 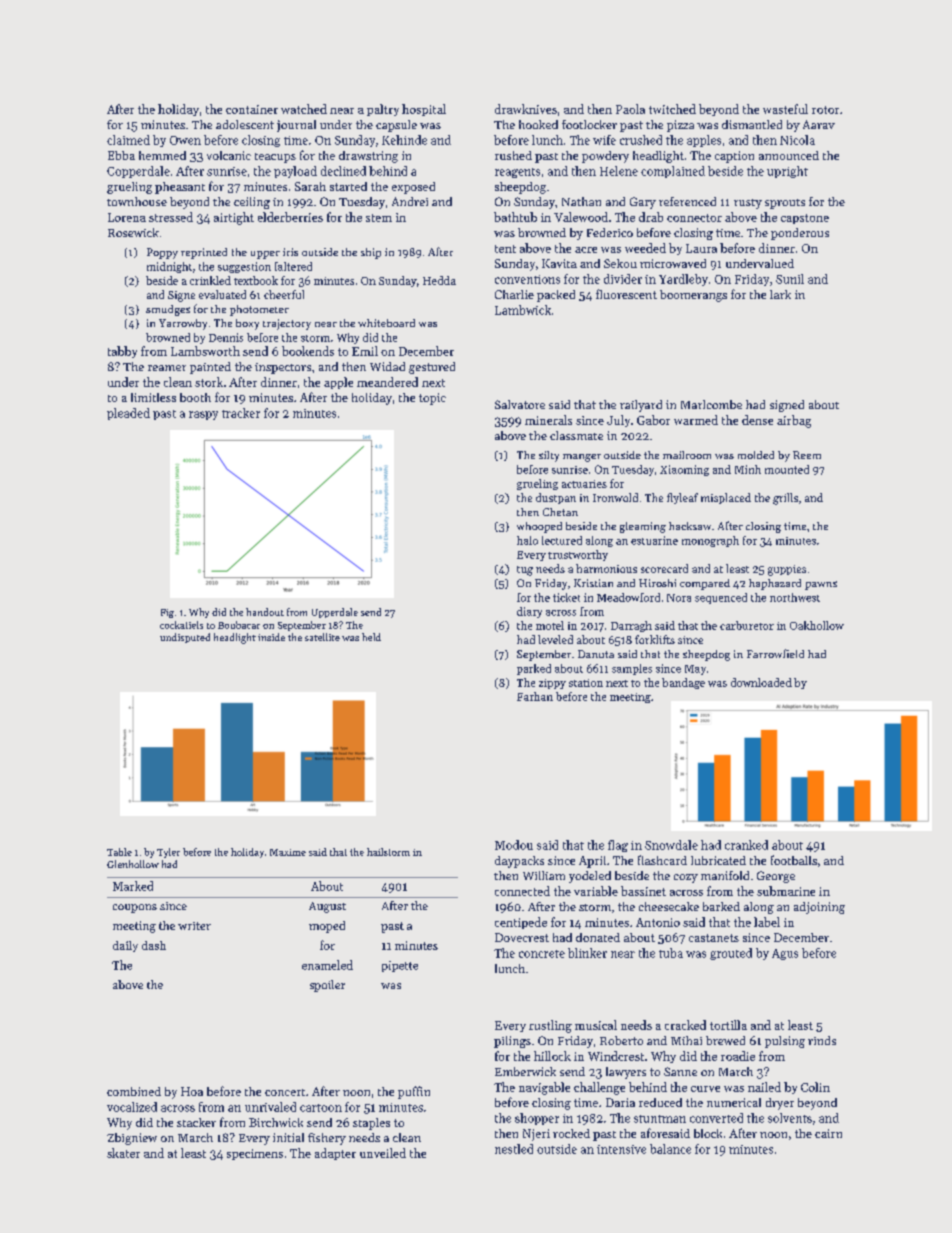 I want to click on airbag, so click(x=794, y=421).
